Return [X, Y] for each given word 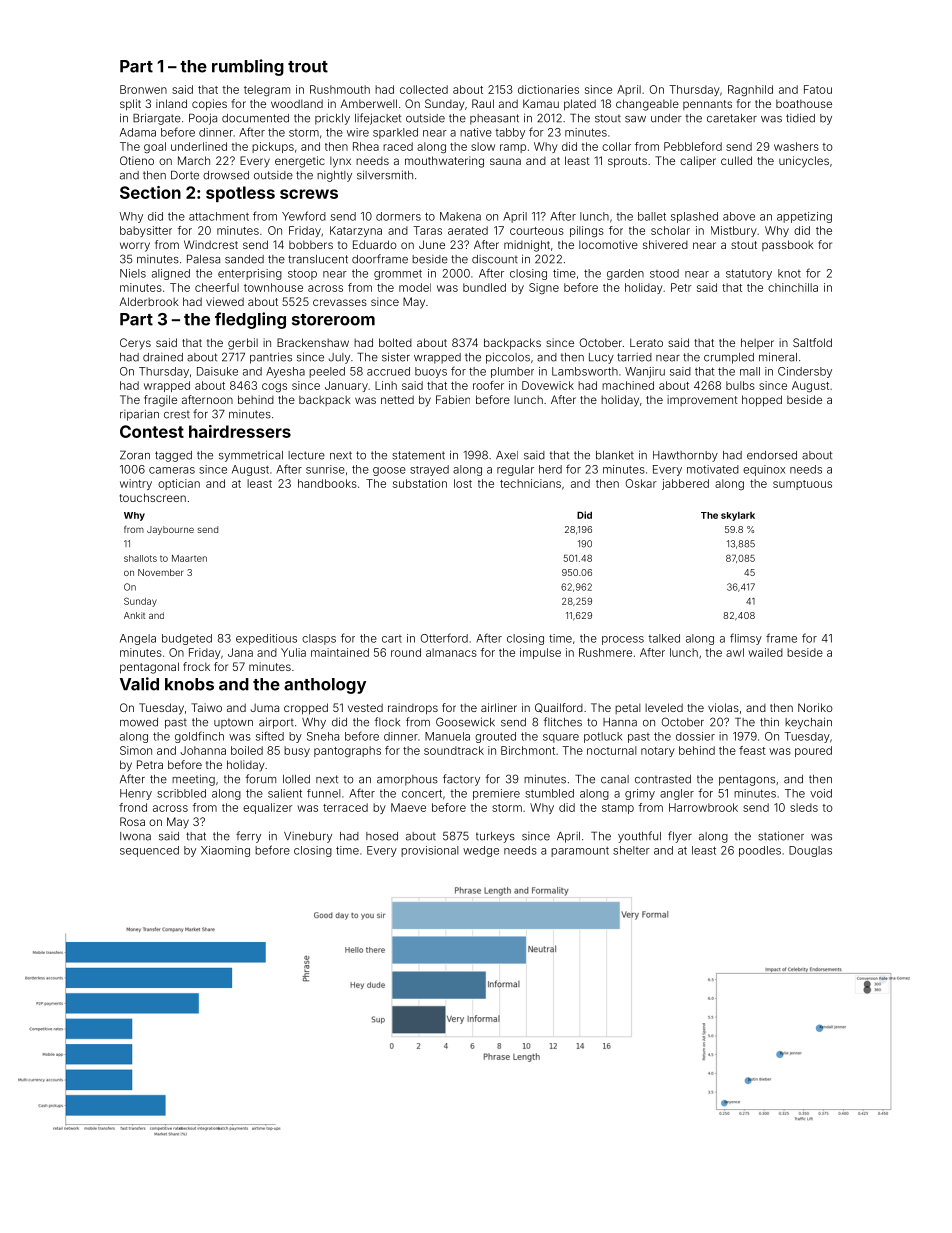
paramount [580, 852]
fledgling [250, 320]
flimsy [746, 639]
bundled [484, 287]
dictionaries [548, 89]
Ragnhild [750, 90]
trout [308, 67]
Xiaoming [225, 851]
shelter [631, 850]
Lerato [646, 342]
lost [463, 483]
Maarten [189, 558]
